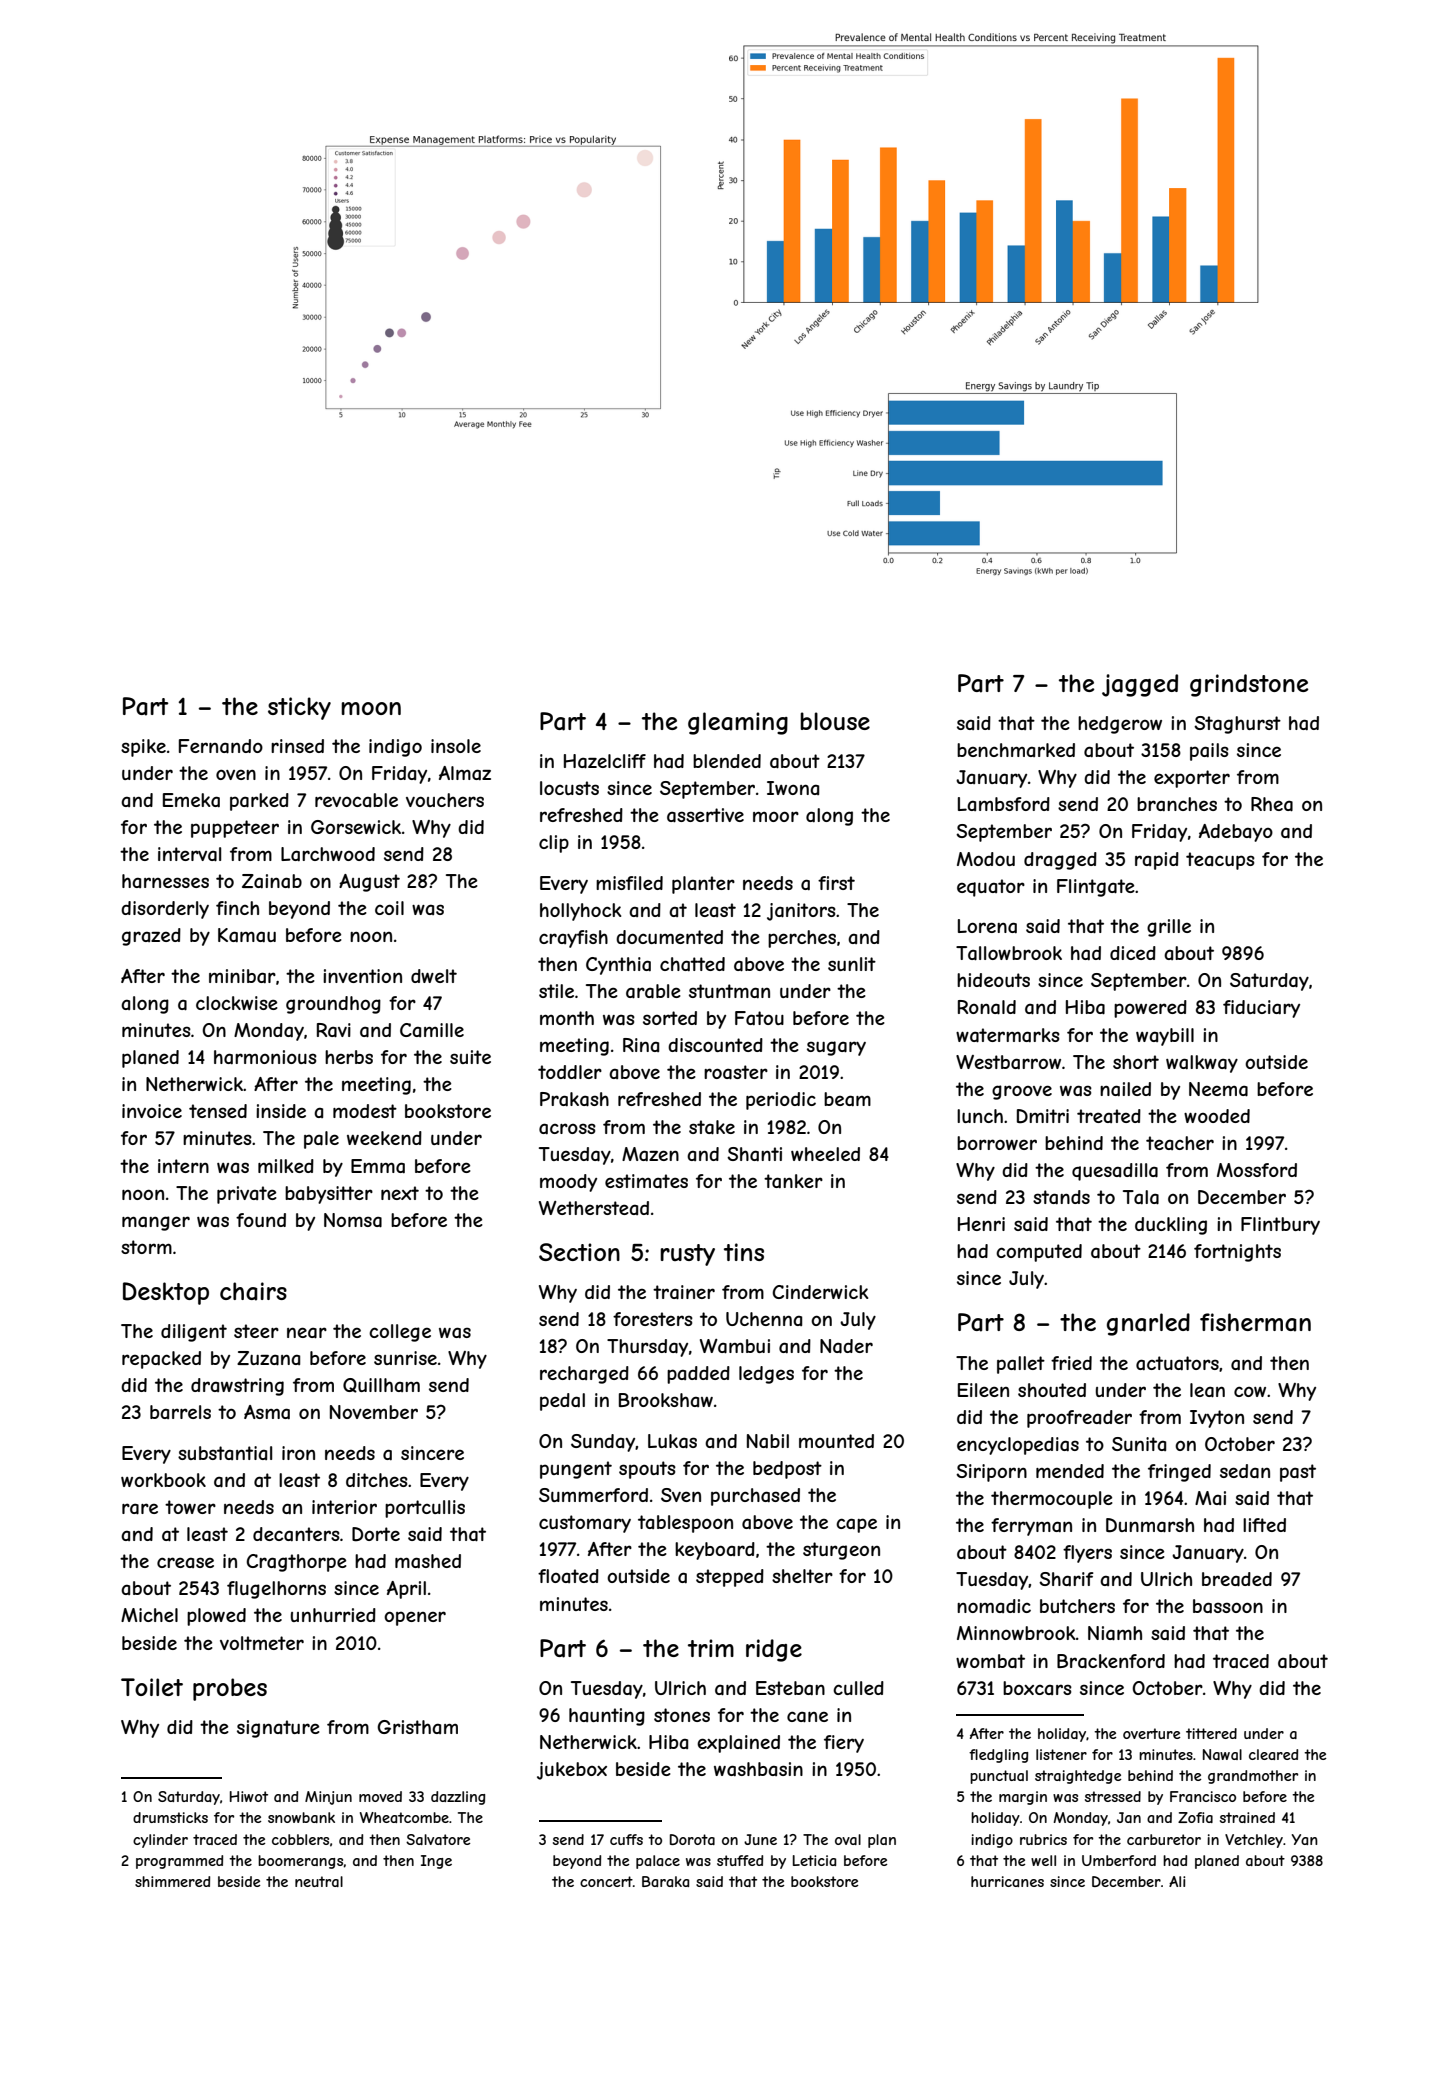  I want to click on jagged, so click(1140, 685).
